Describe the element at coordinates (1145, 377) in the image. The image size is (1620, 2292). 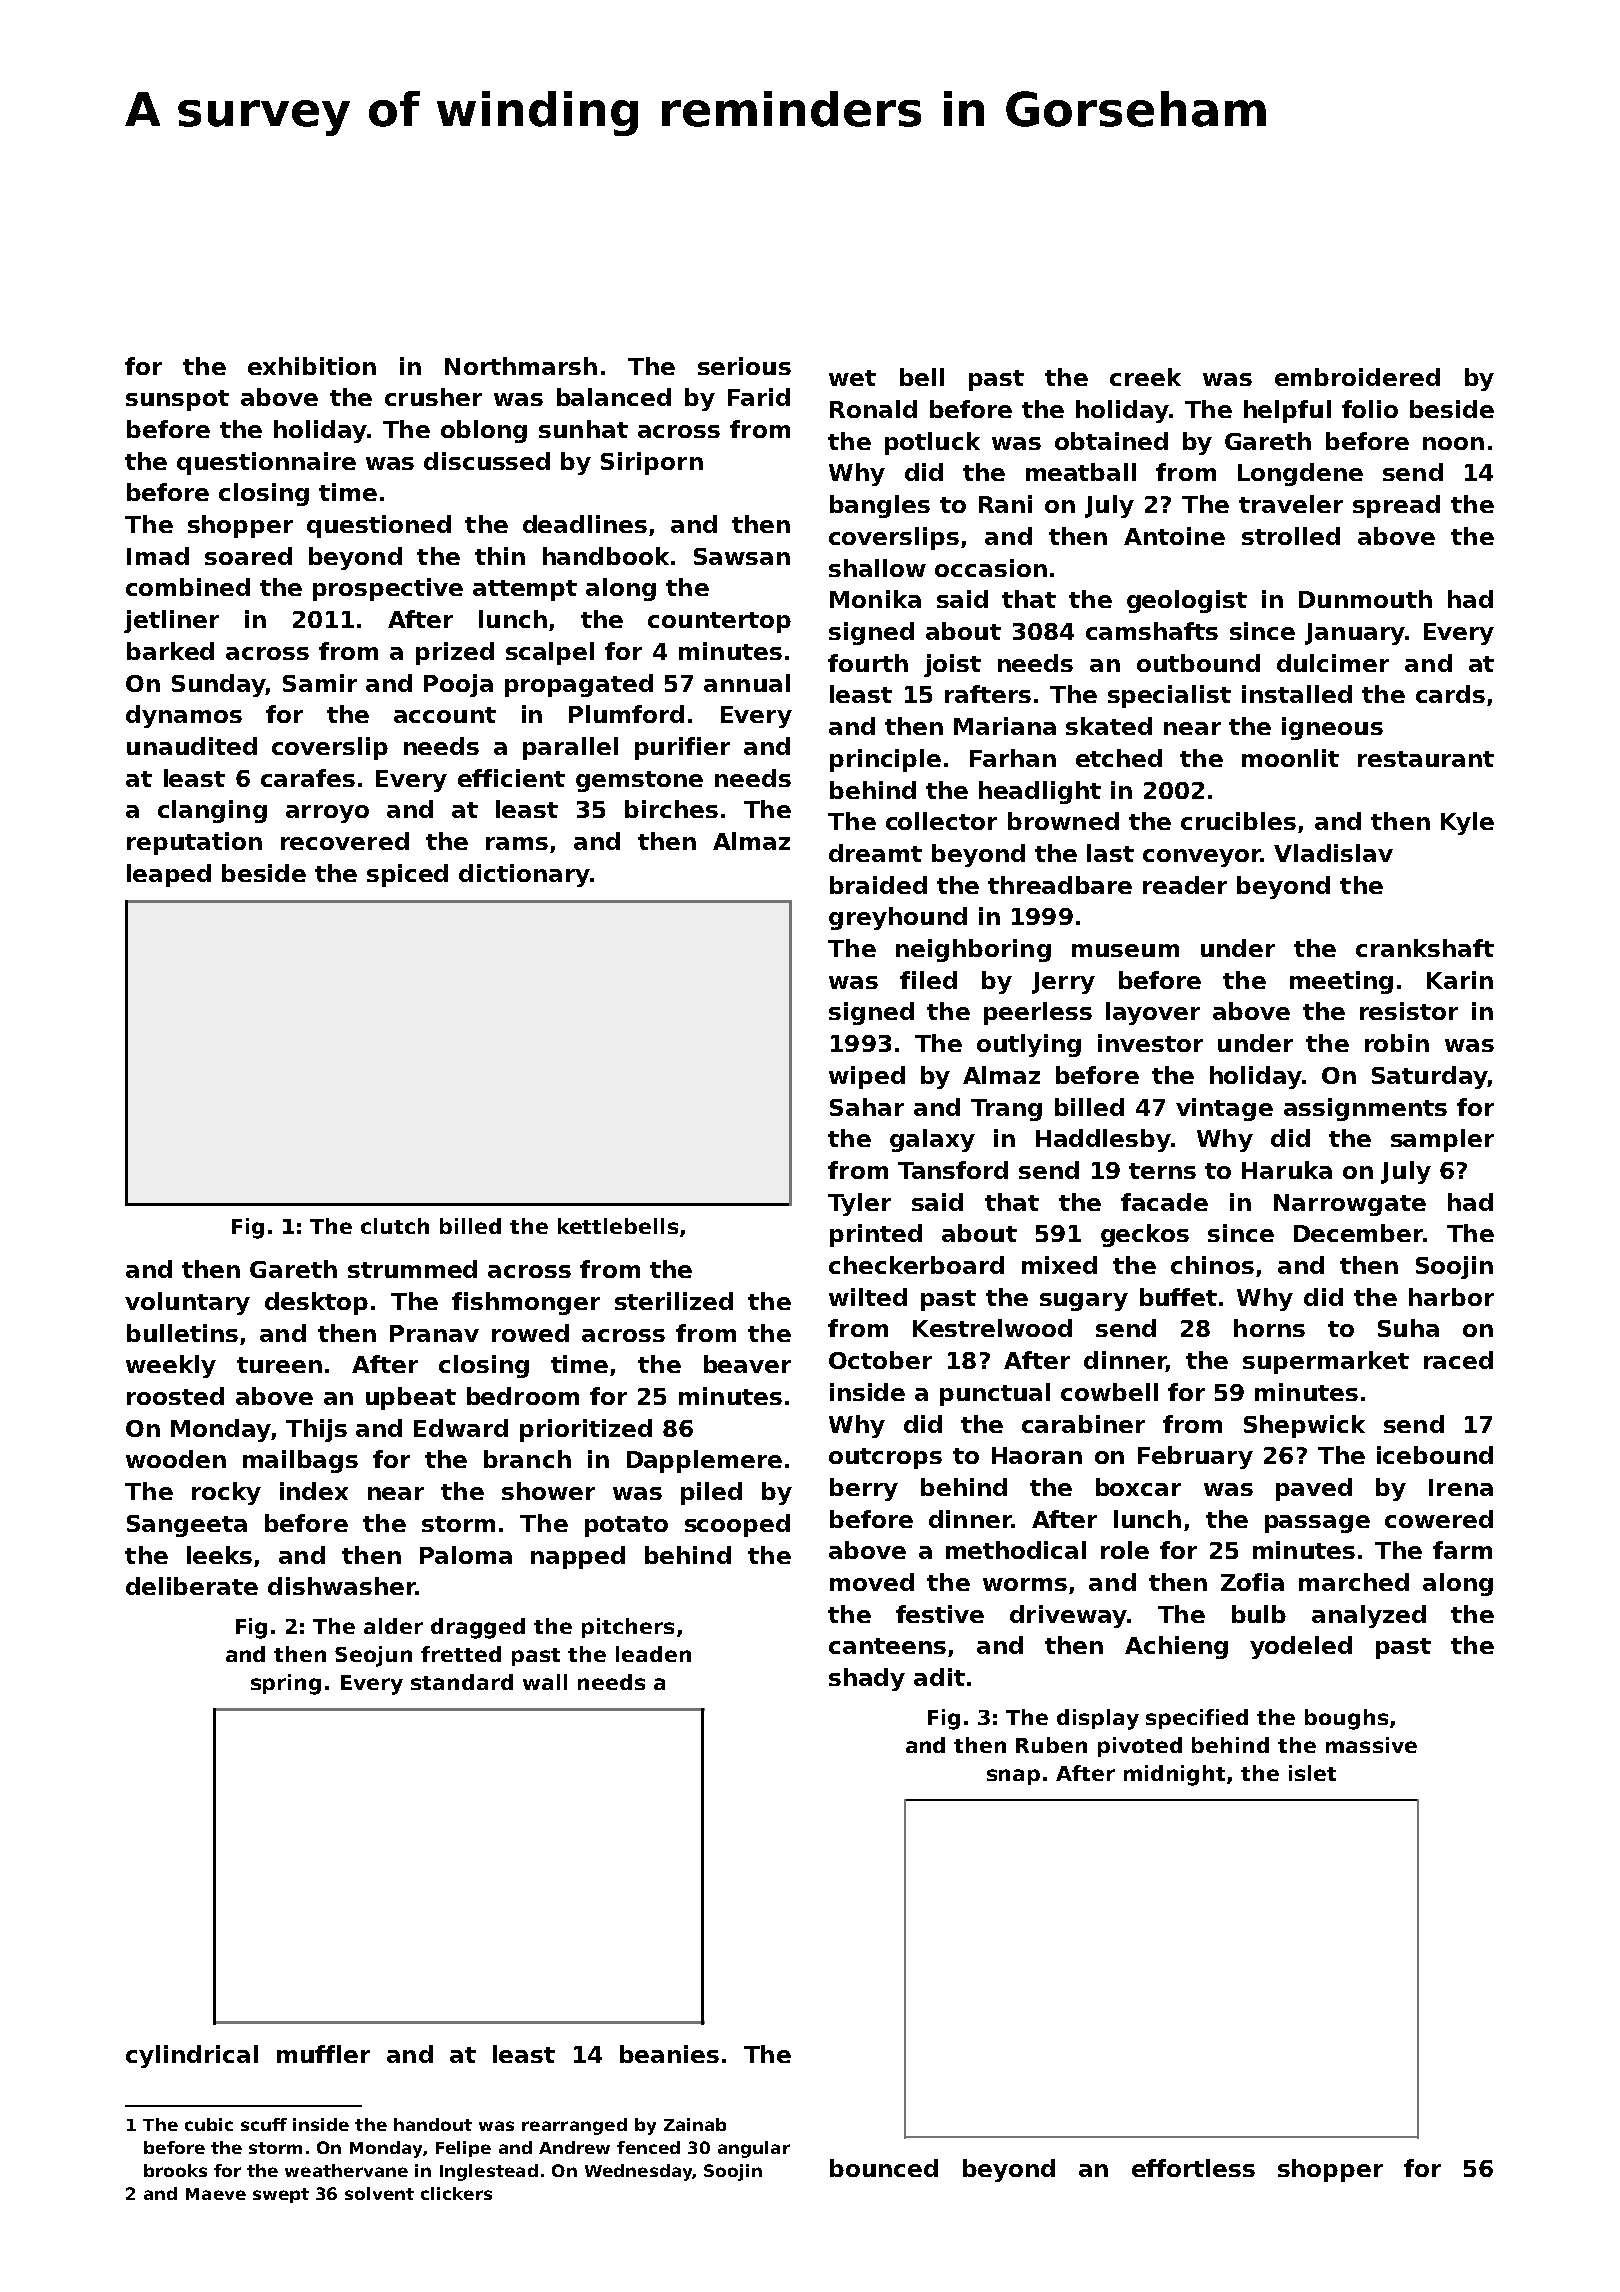
I see `creek` at that location.
